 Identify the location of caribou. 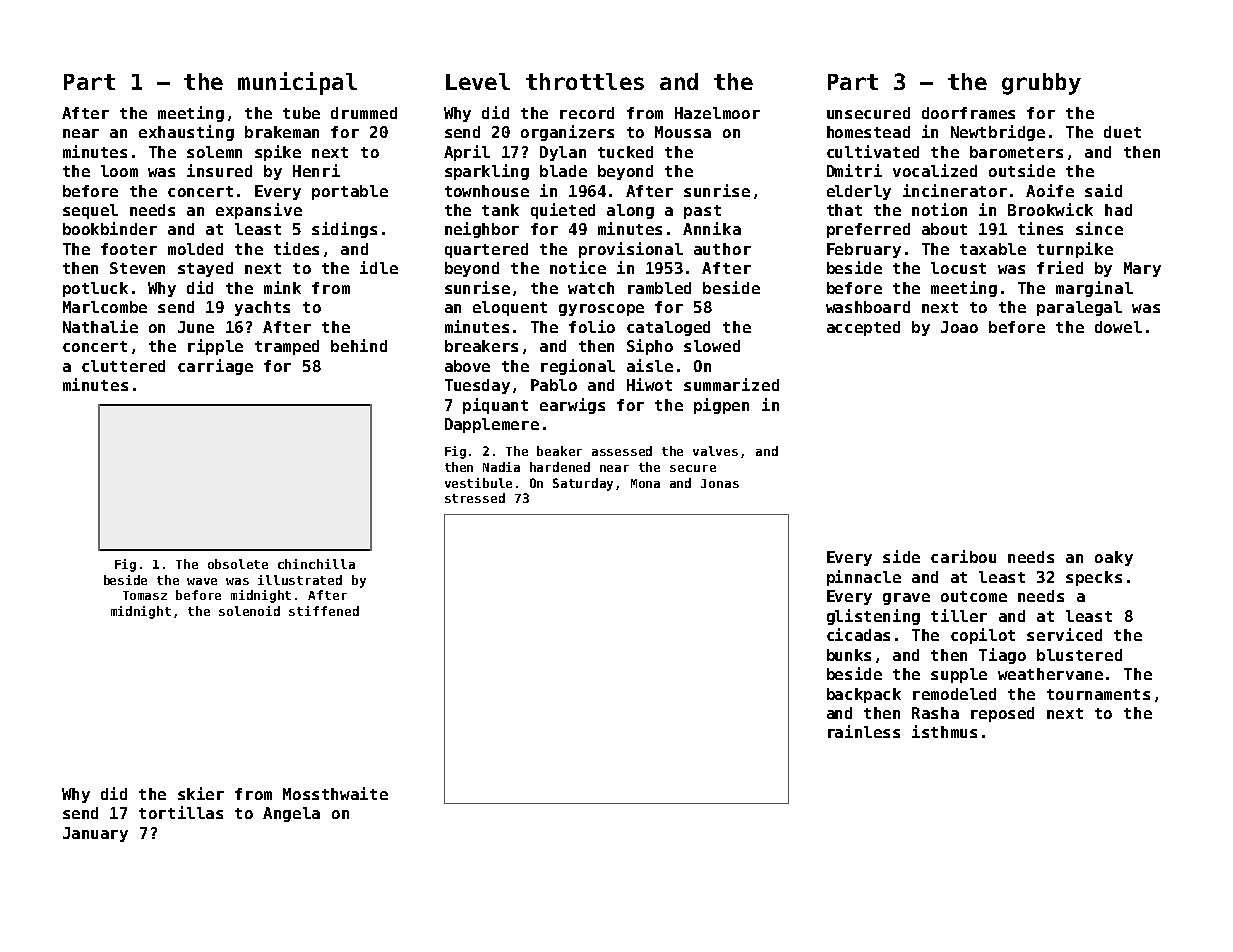
(963, 556).
